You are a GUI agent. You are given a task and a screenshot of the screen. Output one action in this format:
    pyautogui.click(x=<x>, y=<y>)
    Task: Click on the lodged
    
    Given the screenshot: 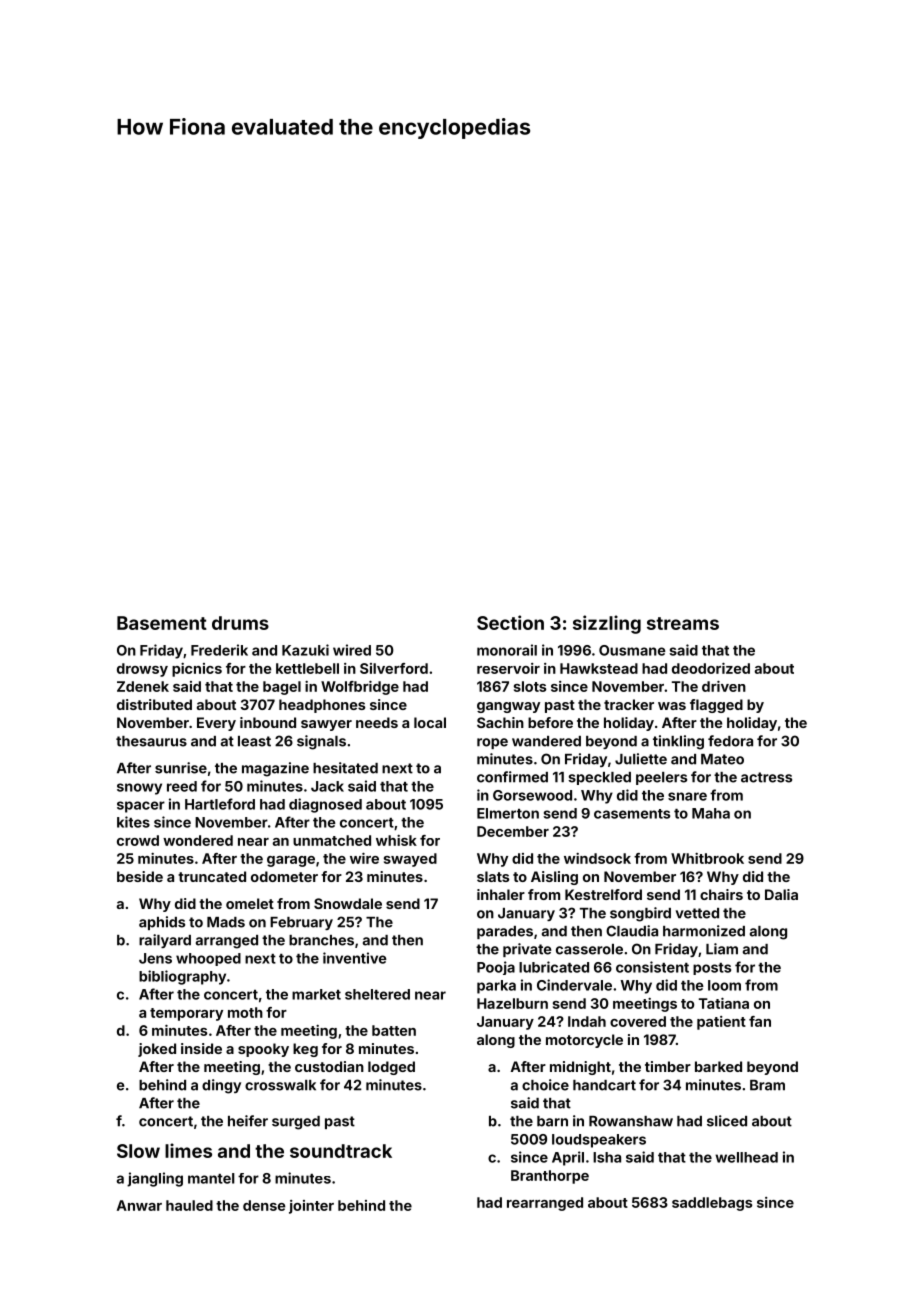 What is the action you would take?
    pyautogui.click(x=391, y=1068)
